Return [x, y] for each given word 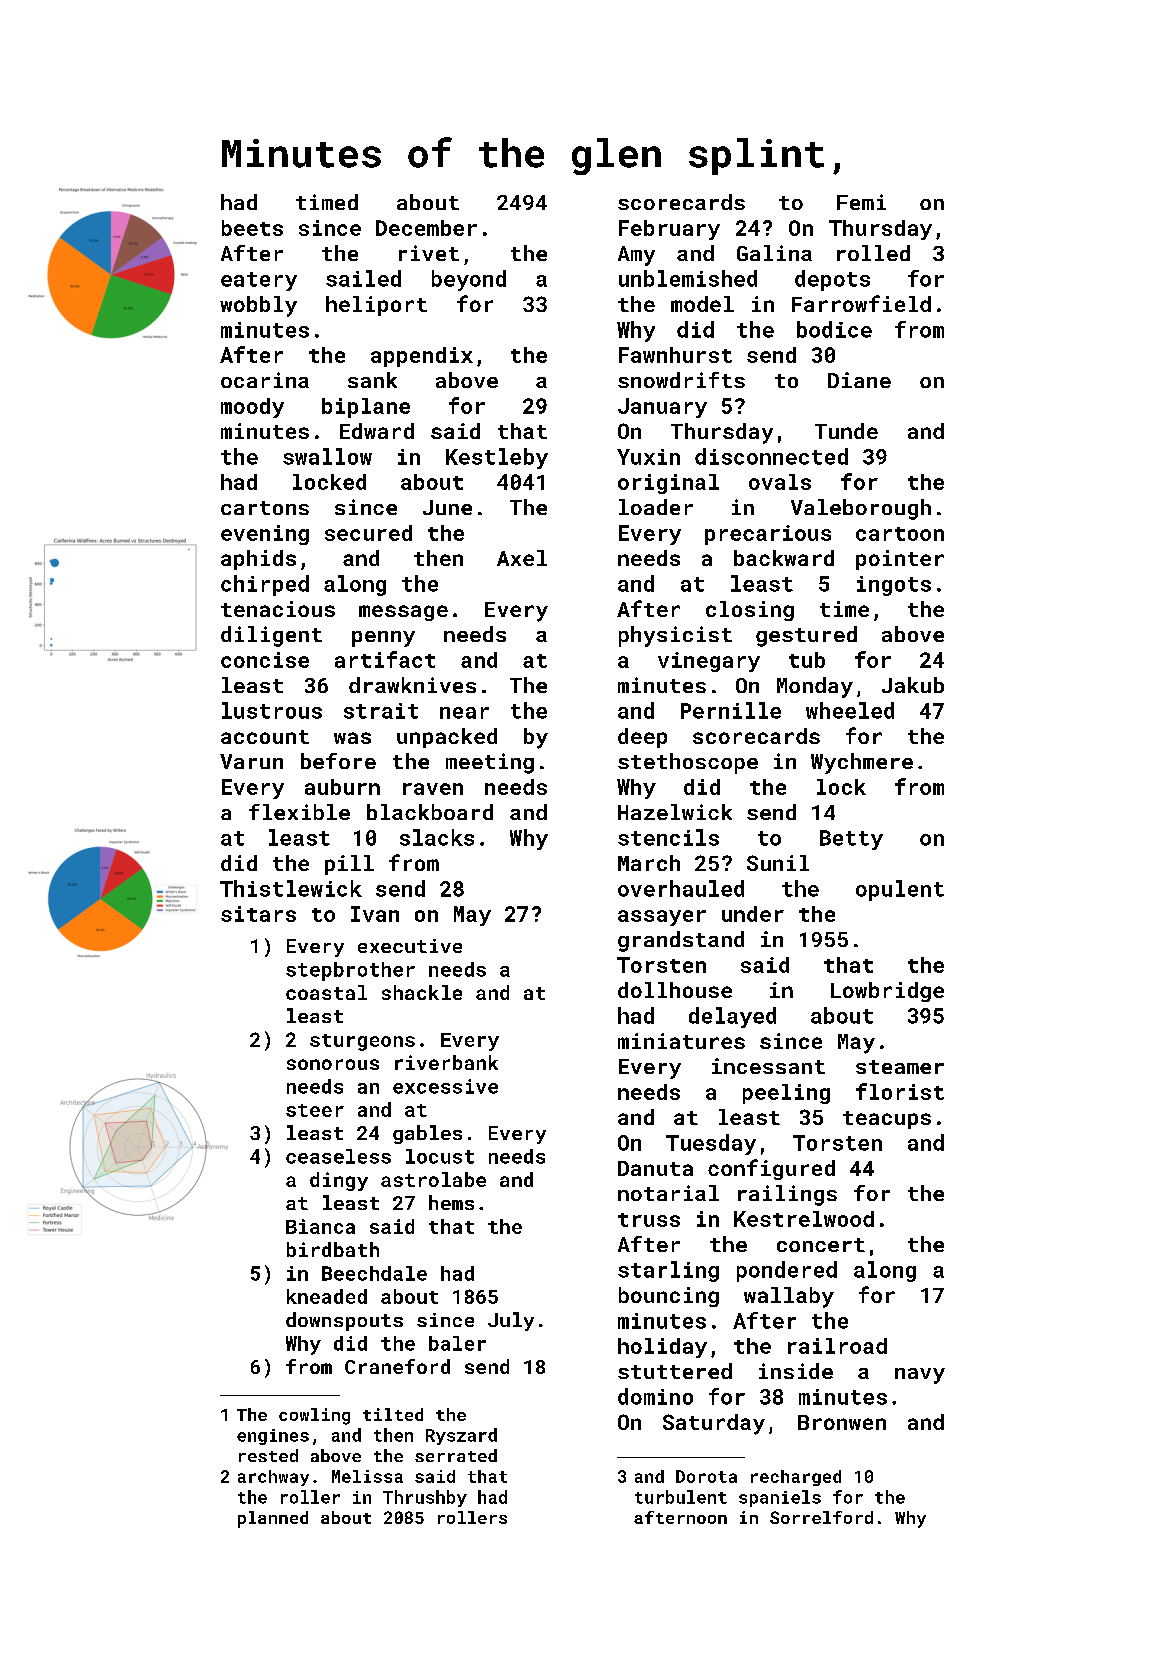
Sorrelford [821, 1517]
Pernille [731, 710]
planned [273, 1519]
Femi [861, 202]
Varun [251, 761]
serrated [456, 1455]
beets [252, 228]
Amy [636, 256]
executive [410, 946]
